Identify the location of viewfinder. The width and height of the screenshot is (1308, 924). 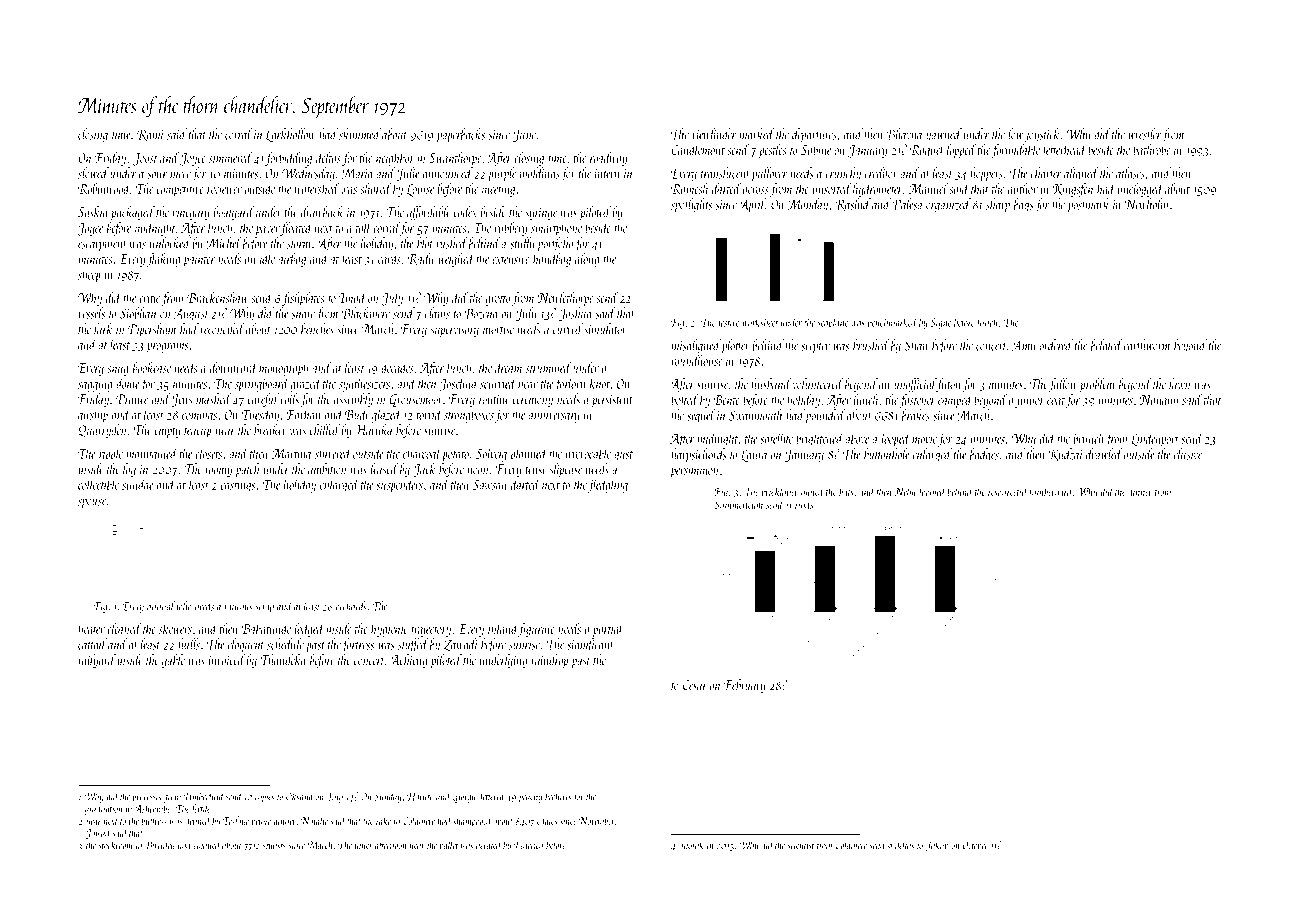
(714, 135).
